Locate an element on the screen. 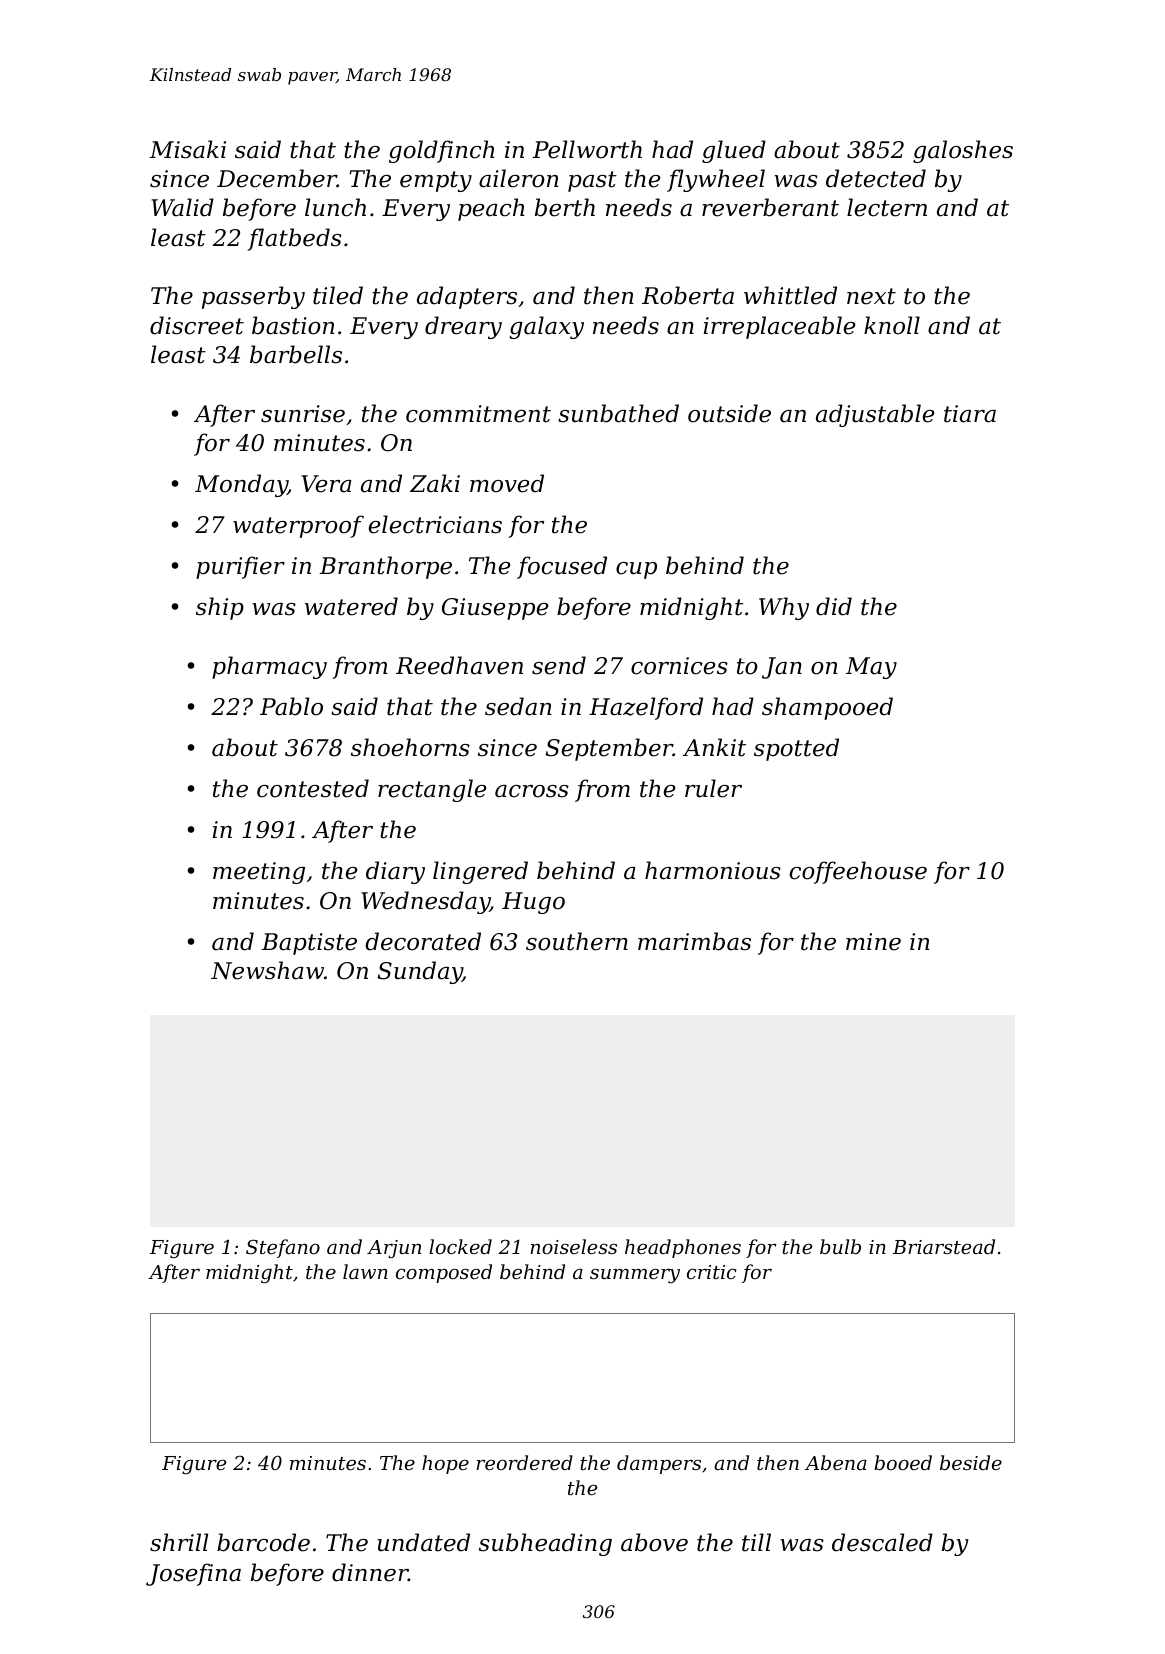  ruler is located at coordinates (713, 788).
